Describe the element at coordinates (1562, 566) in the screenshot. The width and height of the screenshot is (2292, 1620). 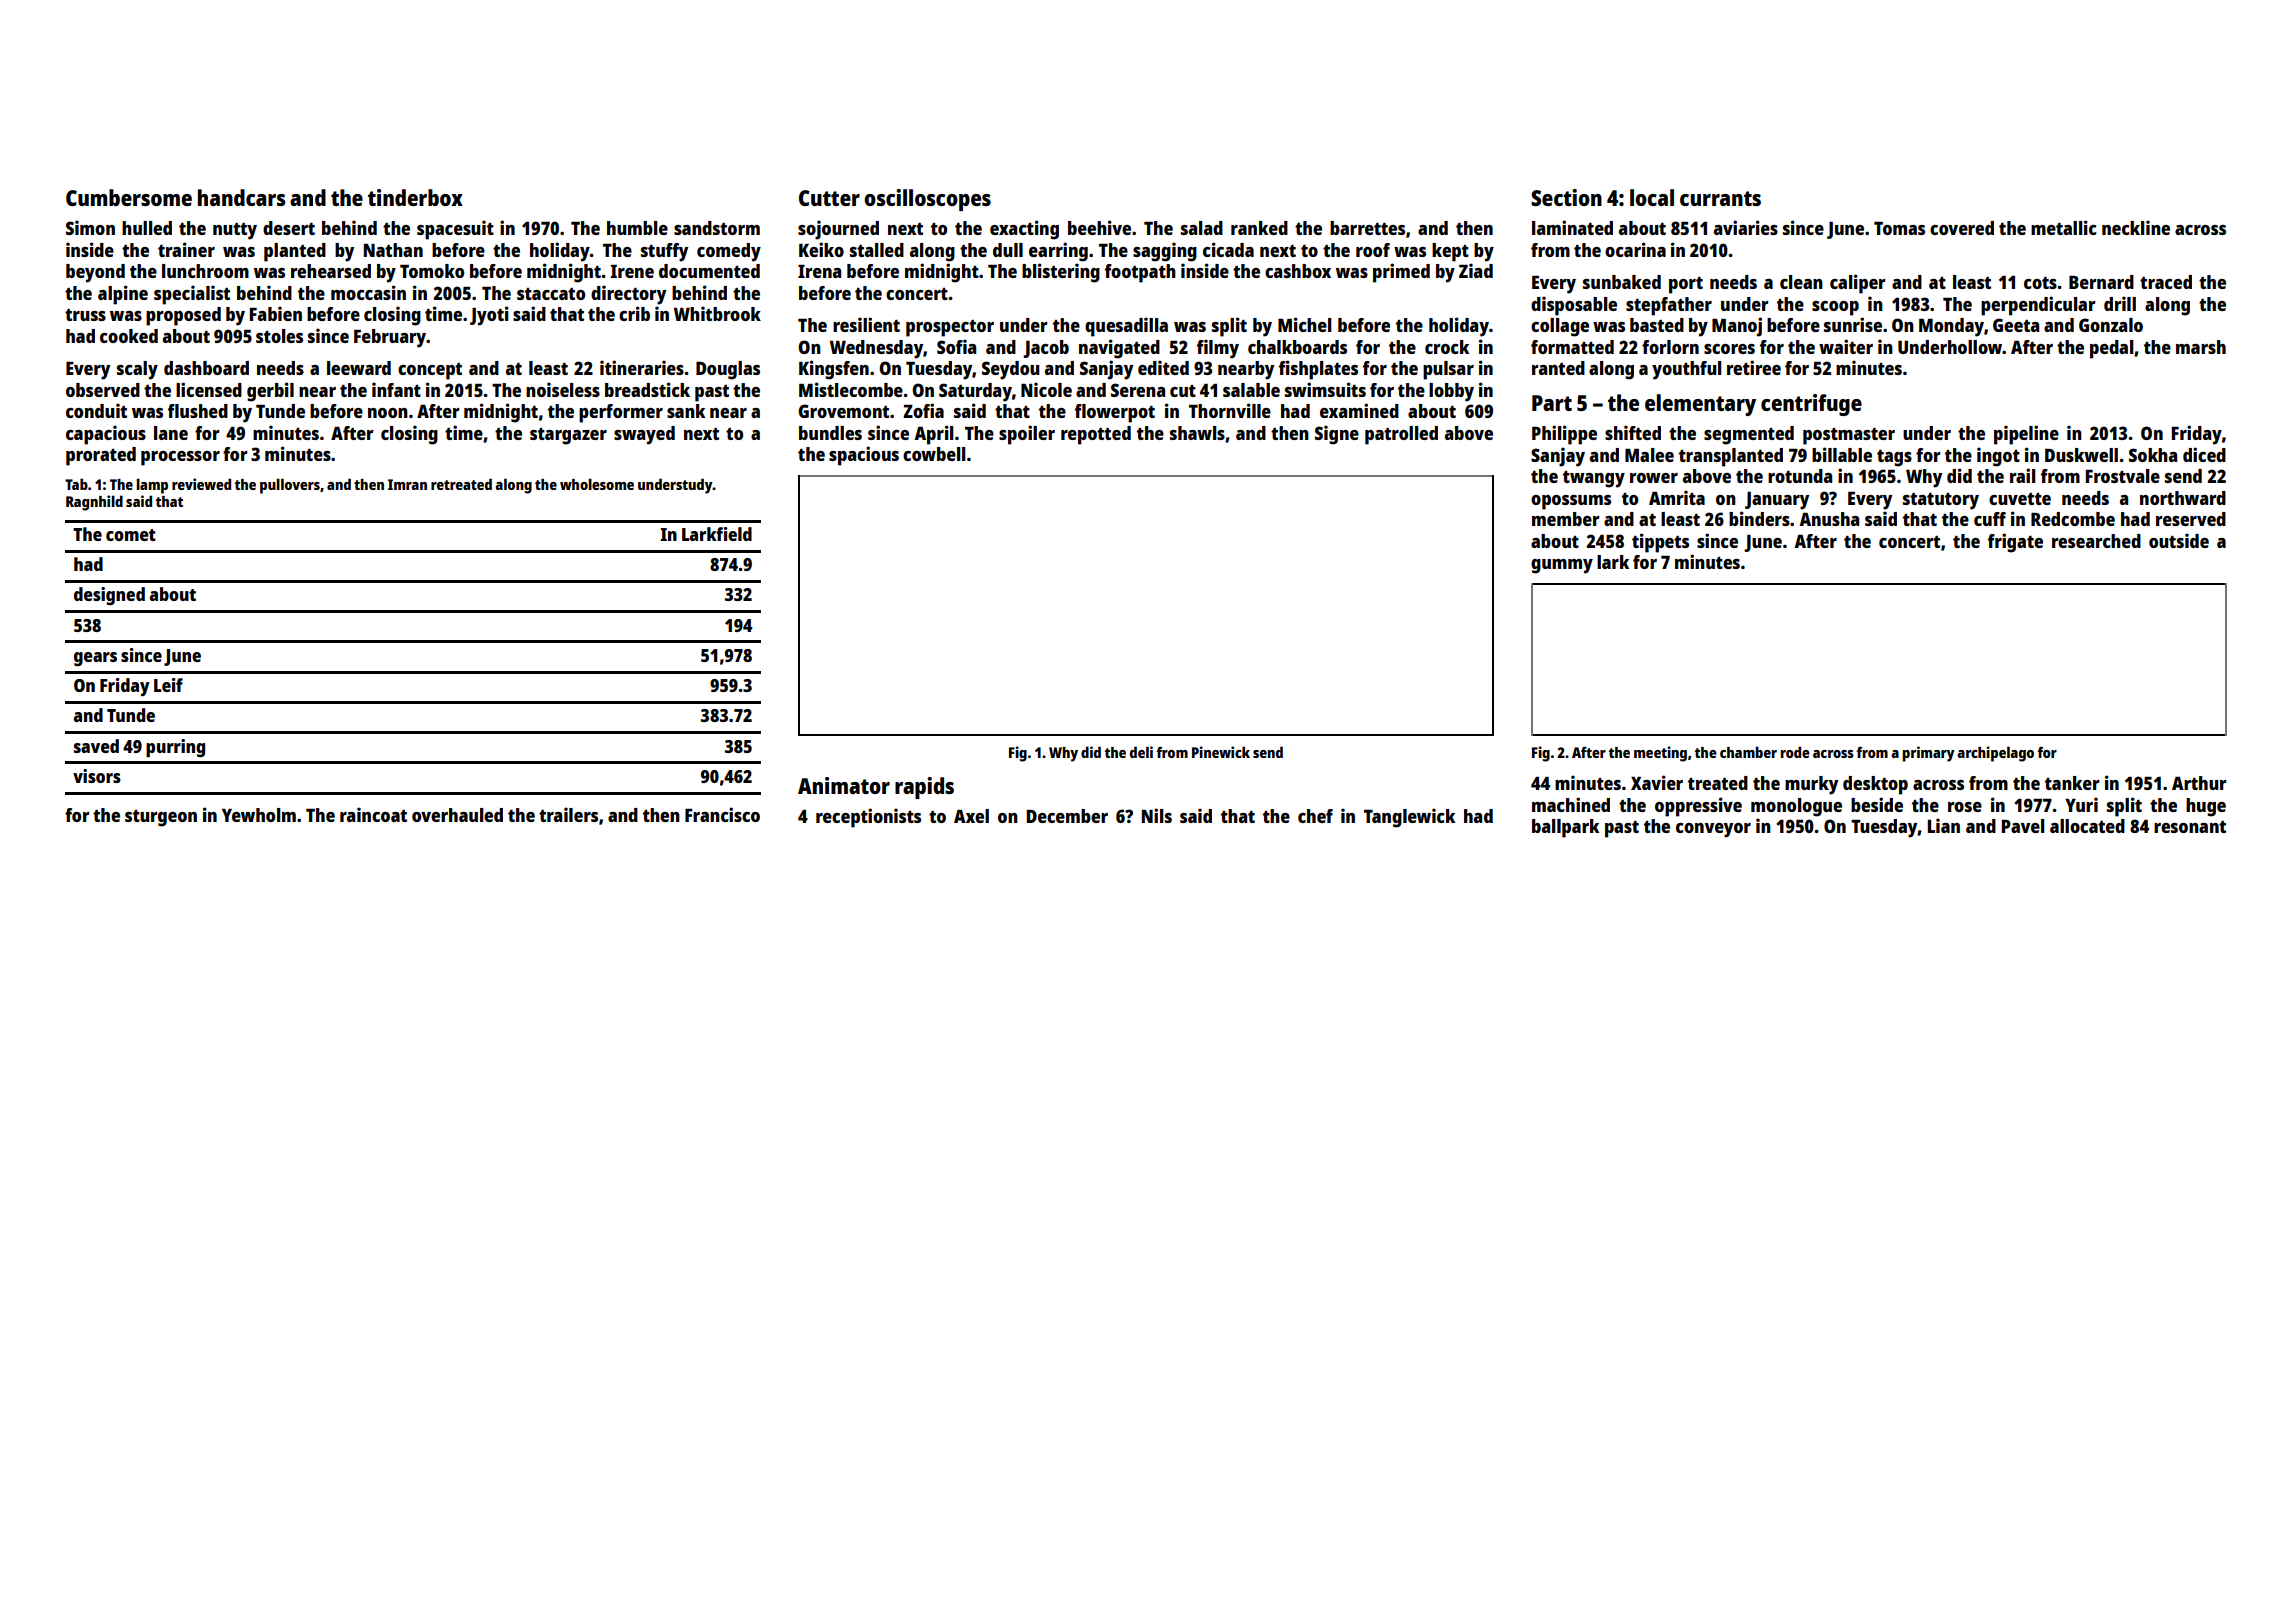
I see `gummy` at that location.
